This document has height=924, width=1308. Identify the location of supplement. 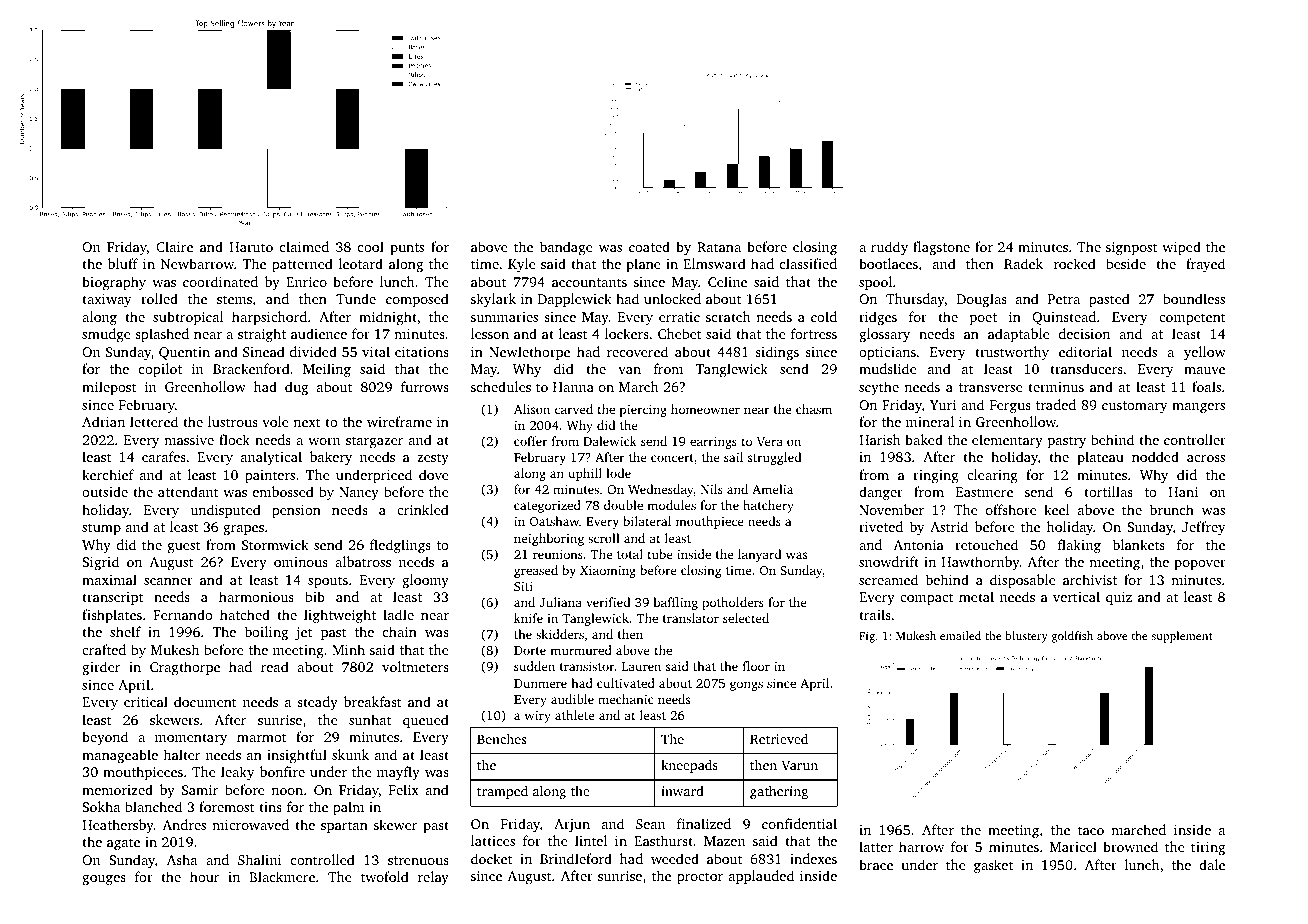
(1182, 637).
